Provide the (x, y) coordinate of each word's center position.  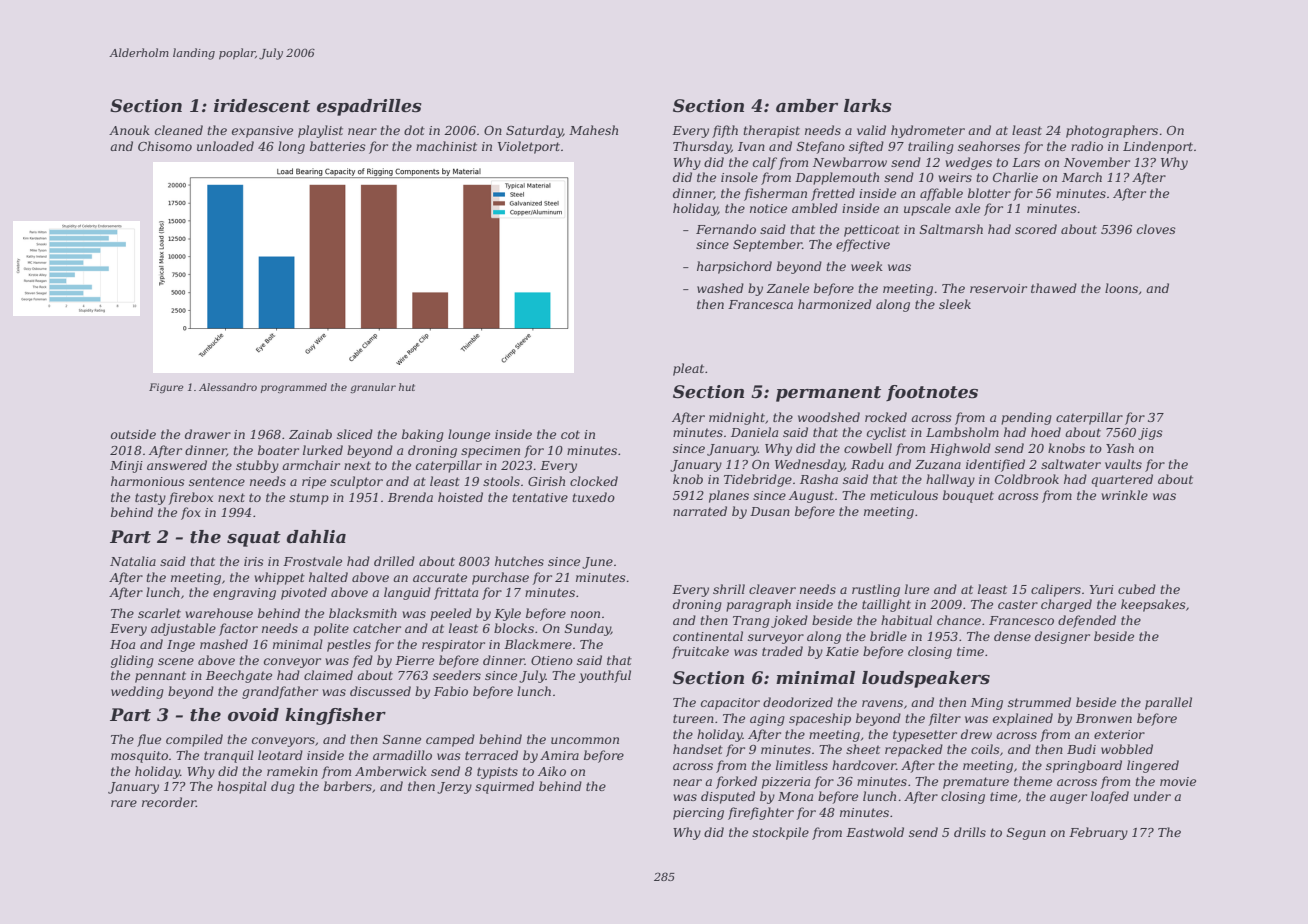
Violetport (529, 147)
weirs (955, 177)
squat (254, 539)
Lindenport (1158, 147)
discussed (380, 691)
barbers (348, 786)
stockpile (780, 833)
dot (414, 130)
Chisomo (165, 146)
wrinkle (1124, 495)
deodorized (798, 702)
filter (944, 719)
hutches (519, 561)
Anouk (129, 130)
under (1152, 796)
